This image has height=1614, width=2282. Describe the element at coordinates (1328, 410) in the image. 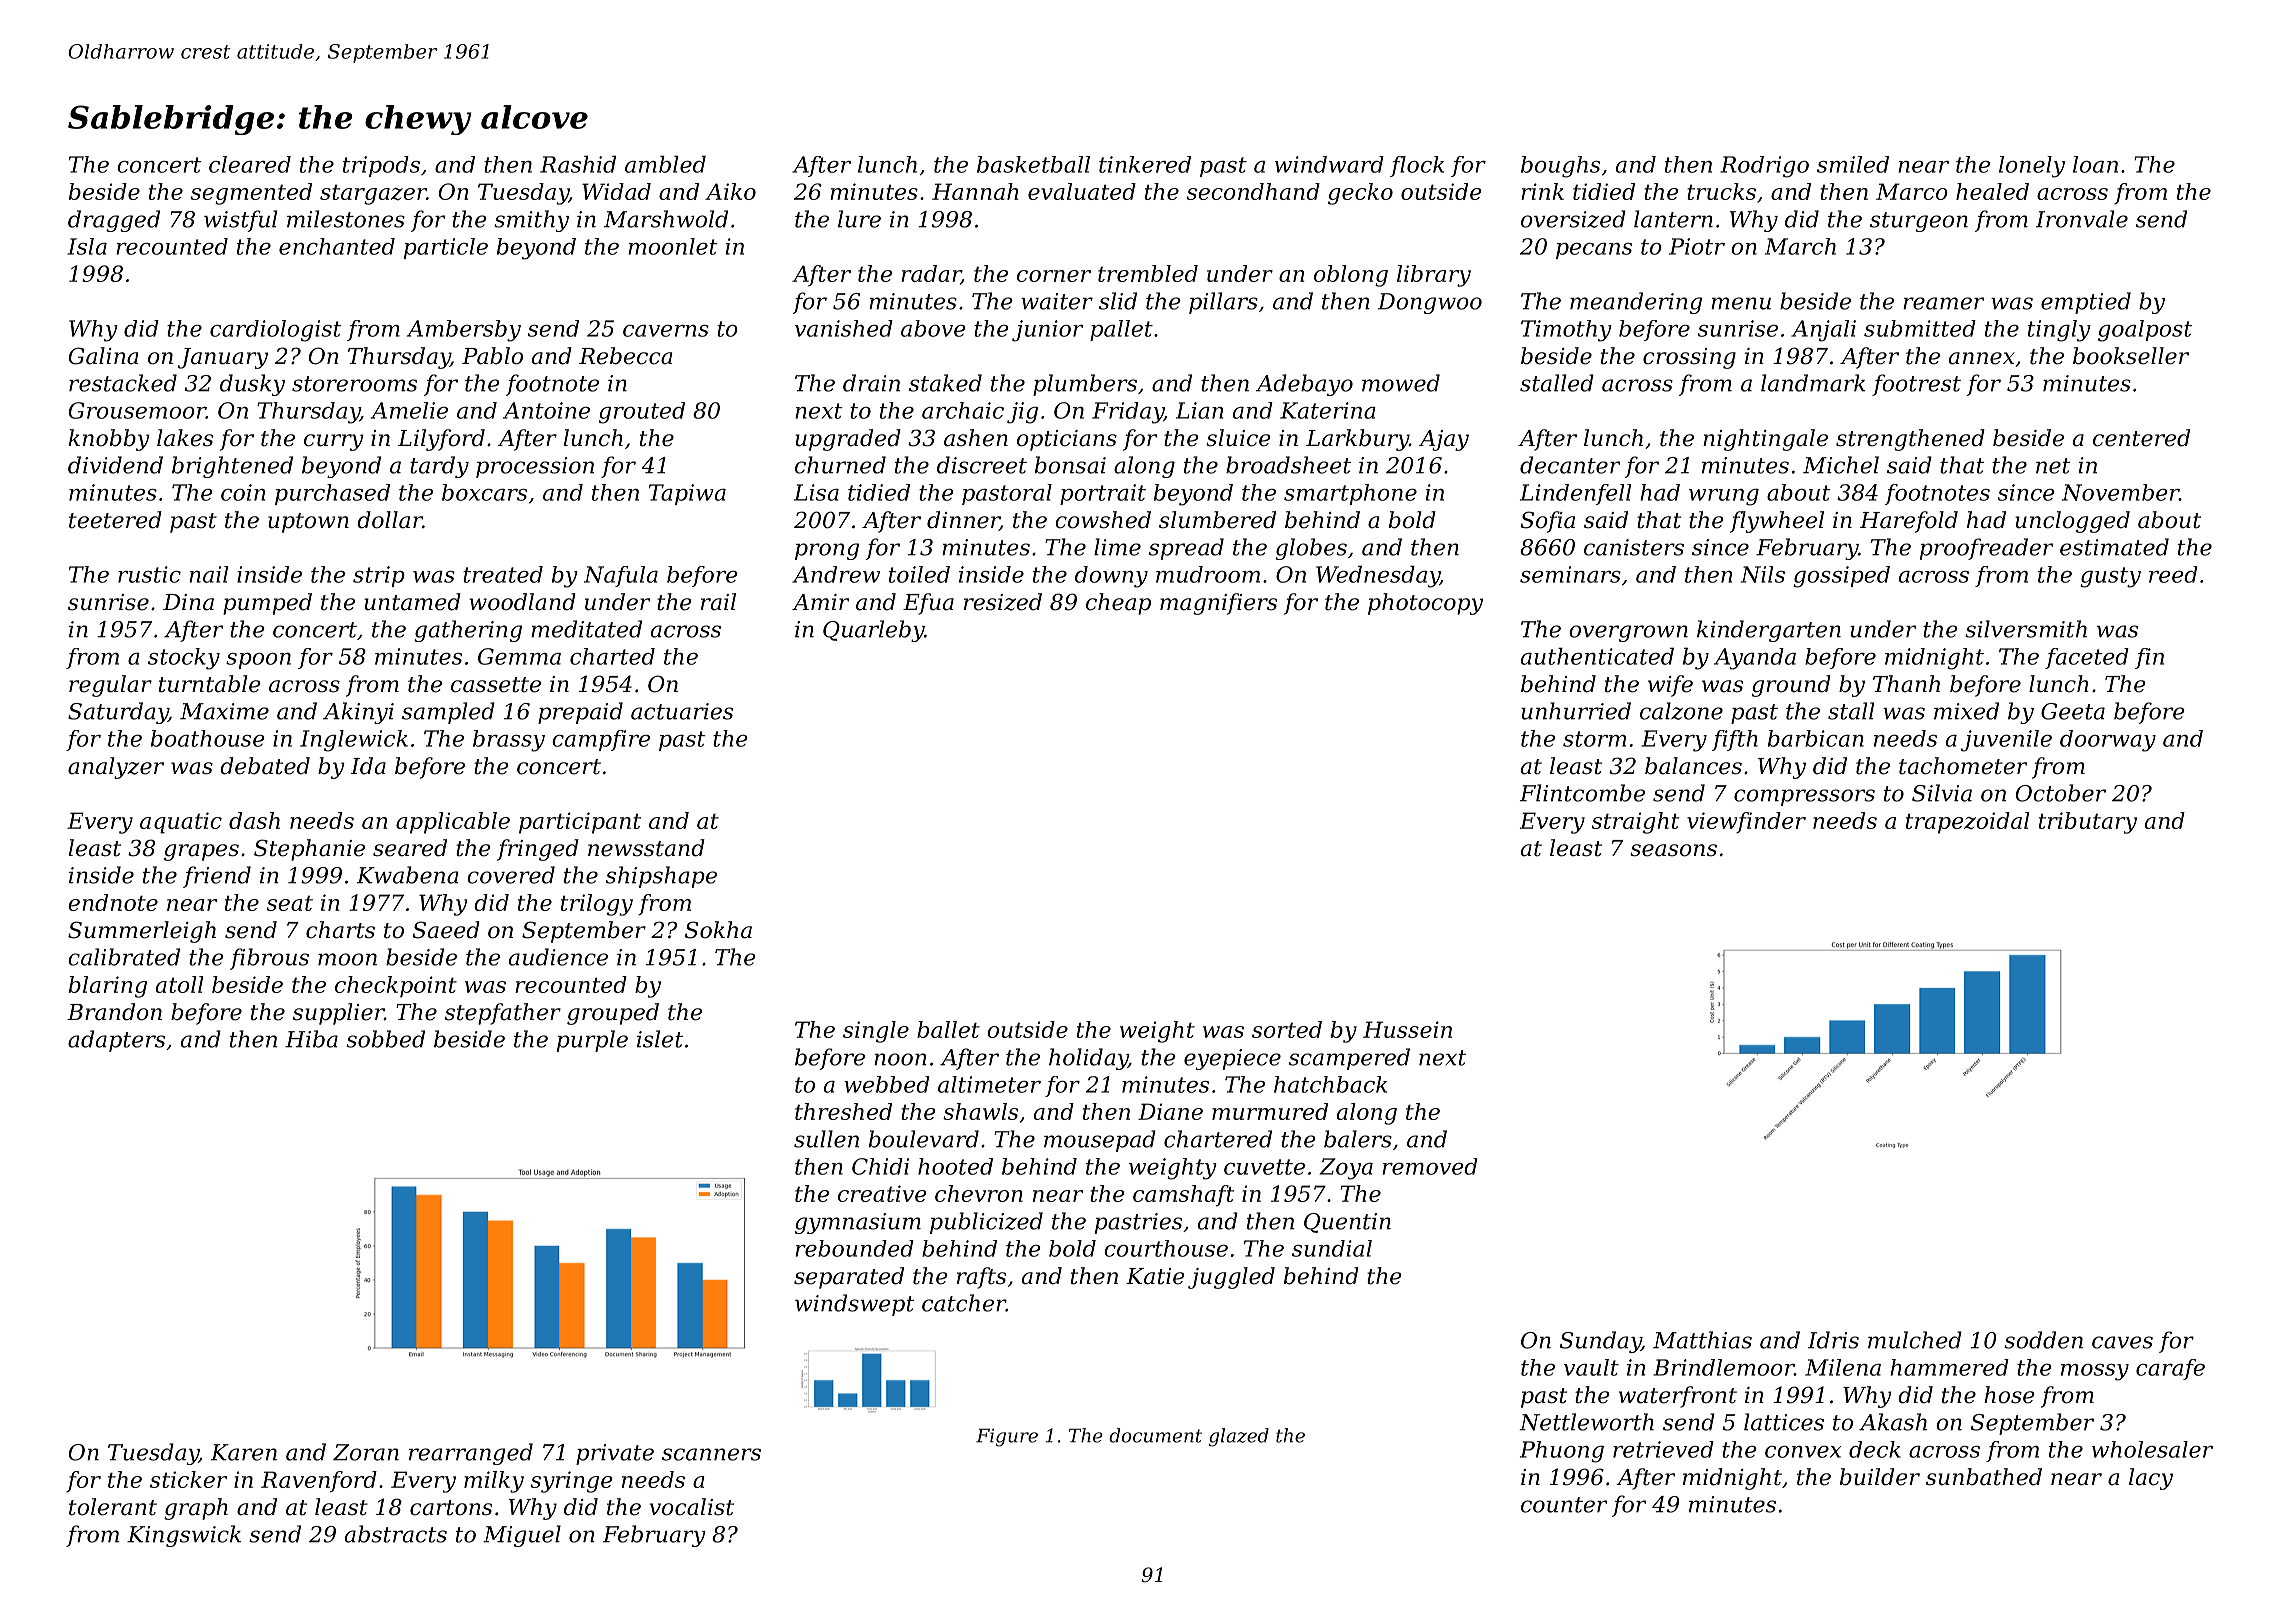

I see `Katerina` at that location.
